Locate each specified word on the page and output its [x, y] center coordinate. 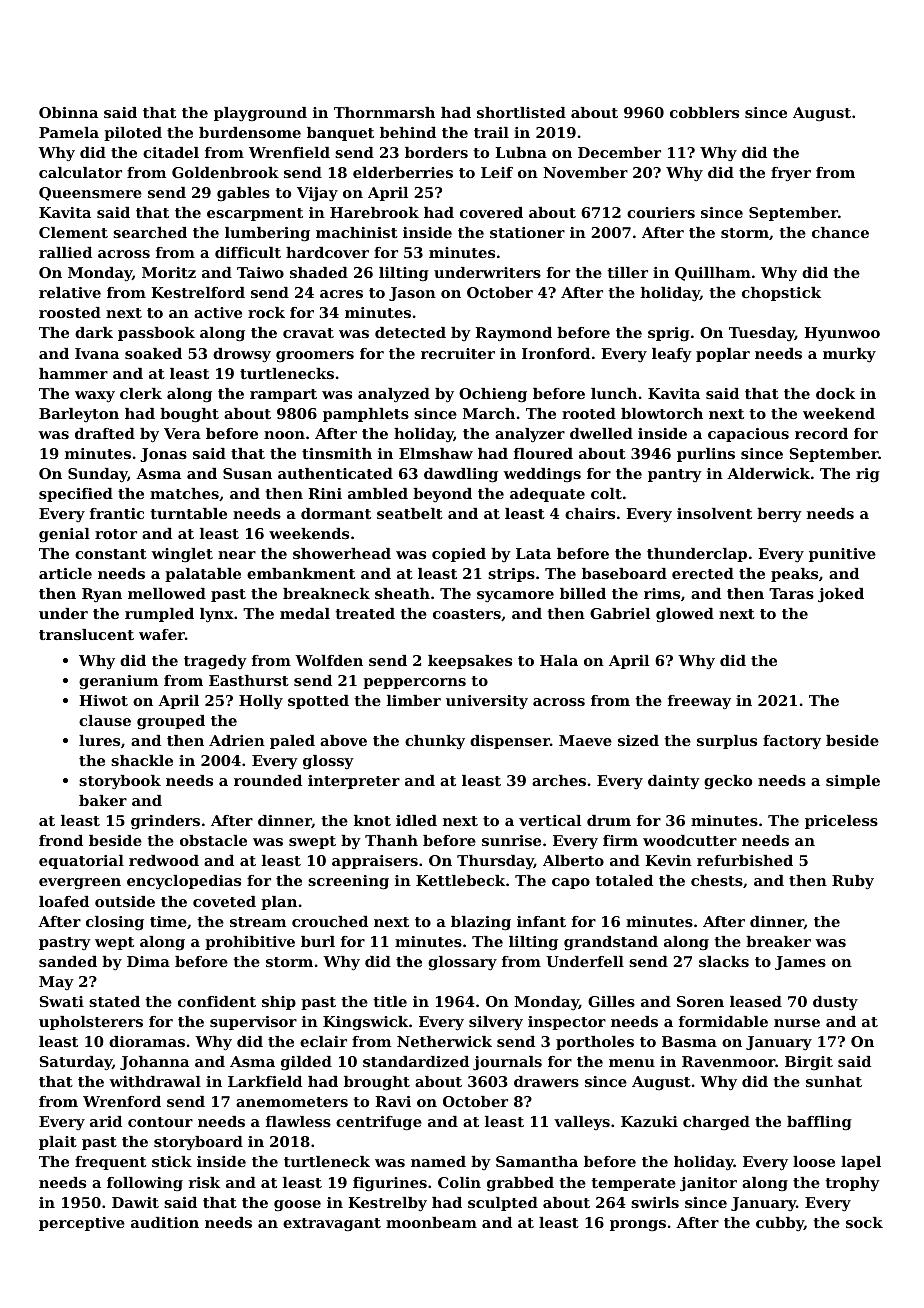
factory [792, 742]
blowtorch [662, 413]
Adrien [237, 740]
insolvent [714, 513]
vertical [550, 820]
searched [150, 232]
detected [410, 332]
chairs [590, 513]
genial [64, 535]
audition [165, 1222]
